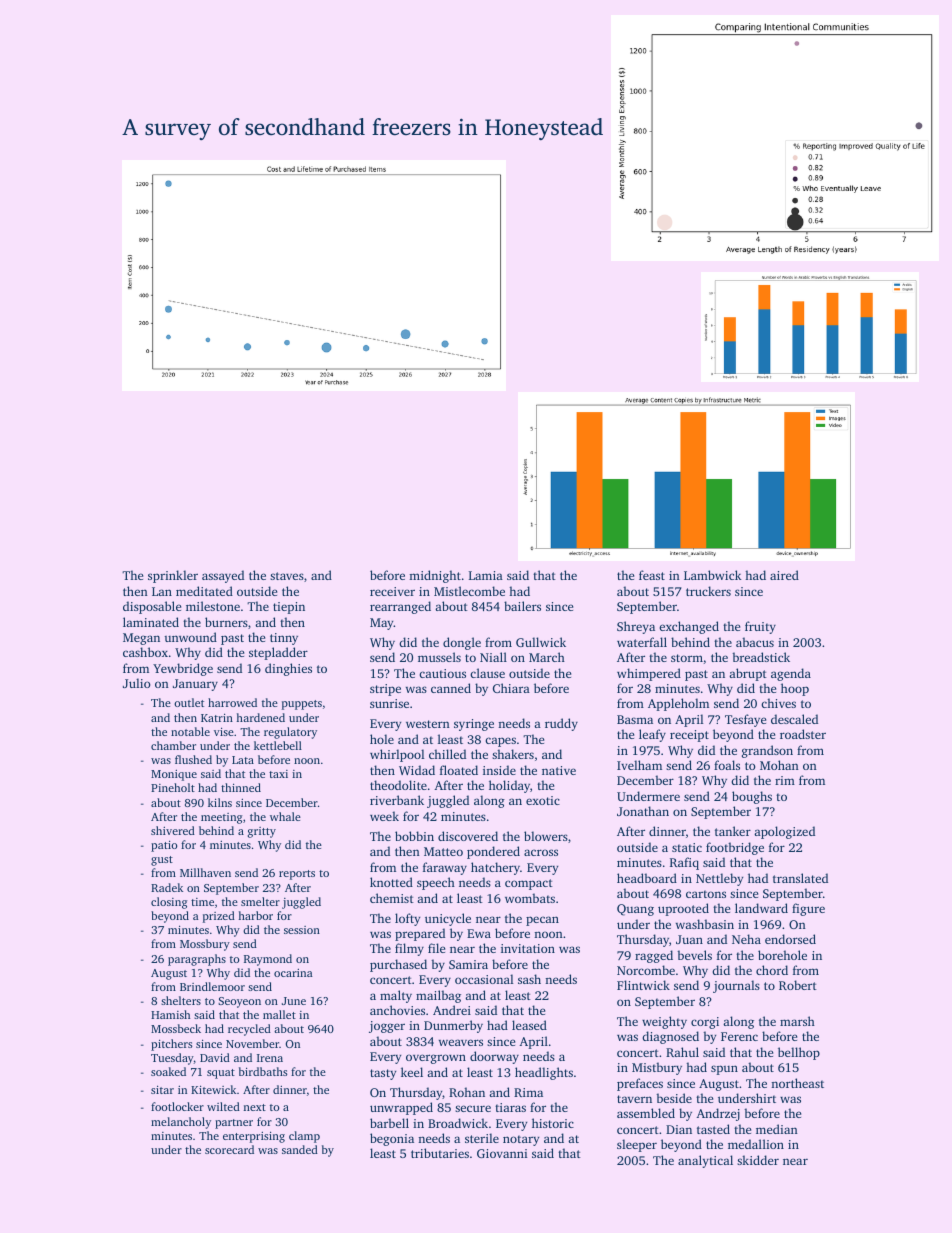 The height and width of the screenshot is (1233, 952). What do you see at coordinates (778, 703) in the screenshot?
I see `chives` at bounding box center [778, 703].
